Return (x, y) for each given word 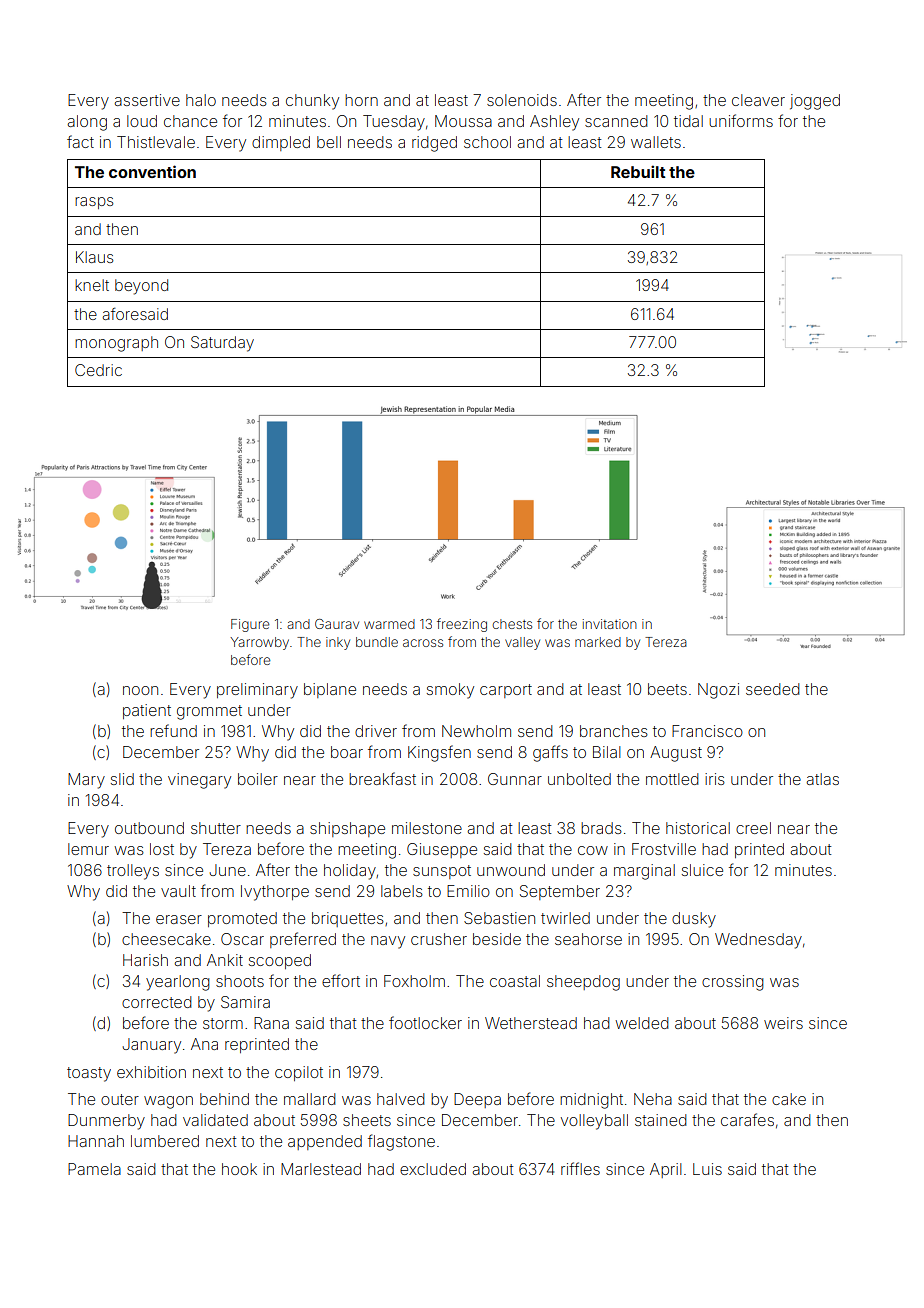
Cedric (98, 370)
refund (173, 730)
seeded (773, 689)
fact (80, 141)
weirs (783, 1023)
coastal (515, 981)
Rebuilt (638, 171)
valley (522, 643)
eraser (179, 919)
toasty (89, 1074)
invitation (610, 624)
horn (361, 100)
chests (512, 624)
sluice (702, 870)
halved (401, 1099)
